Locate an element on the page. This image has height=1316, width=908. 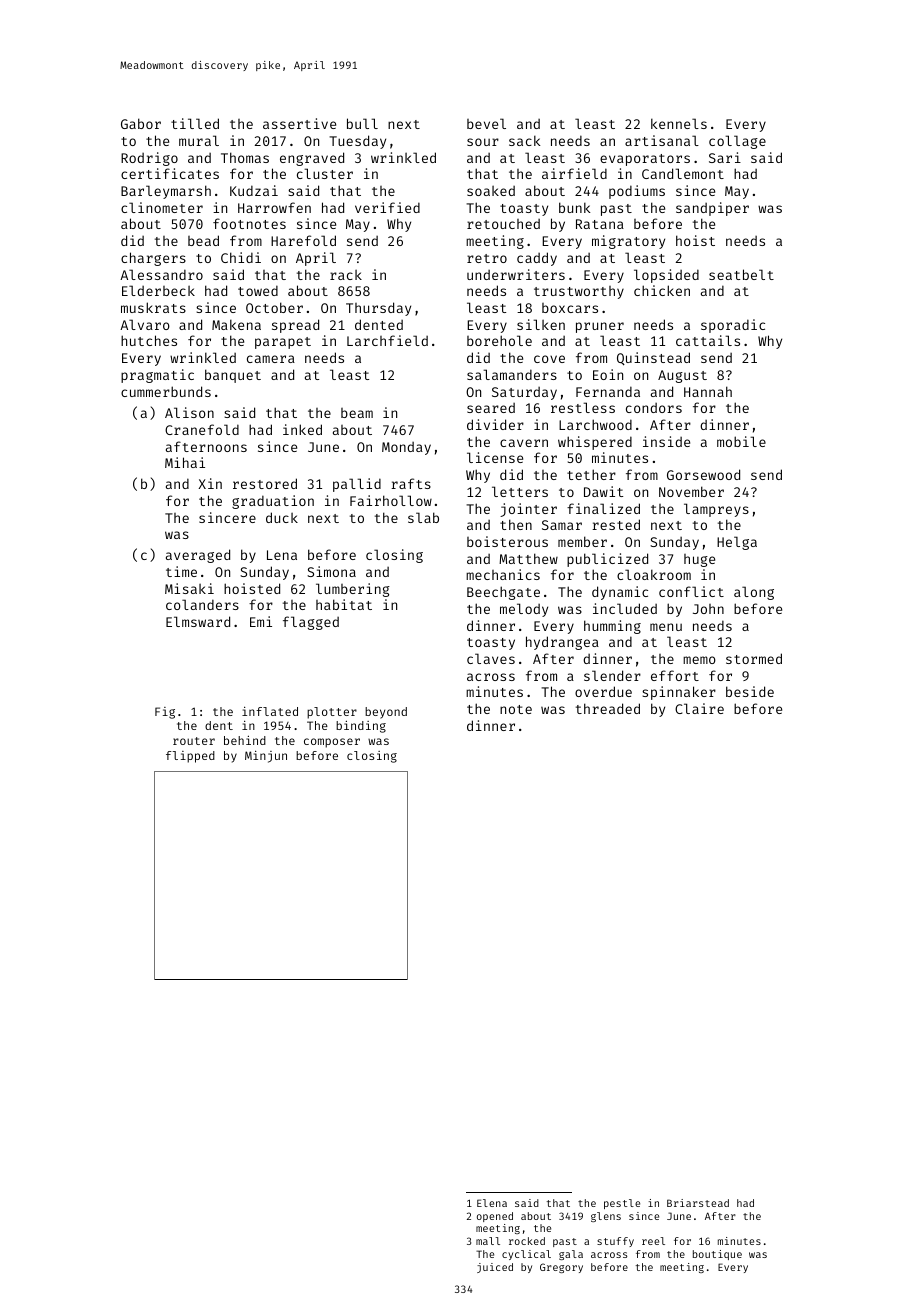
Briarstead is located at coordinates (698, 1203).
